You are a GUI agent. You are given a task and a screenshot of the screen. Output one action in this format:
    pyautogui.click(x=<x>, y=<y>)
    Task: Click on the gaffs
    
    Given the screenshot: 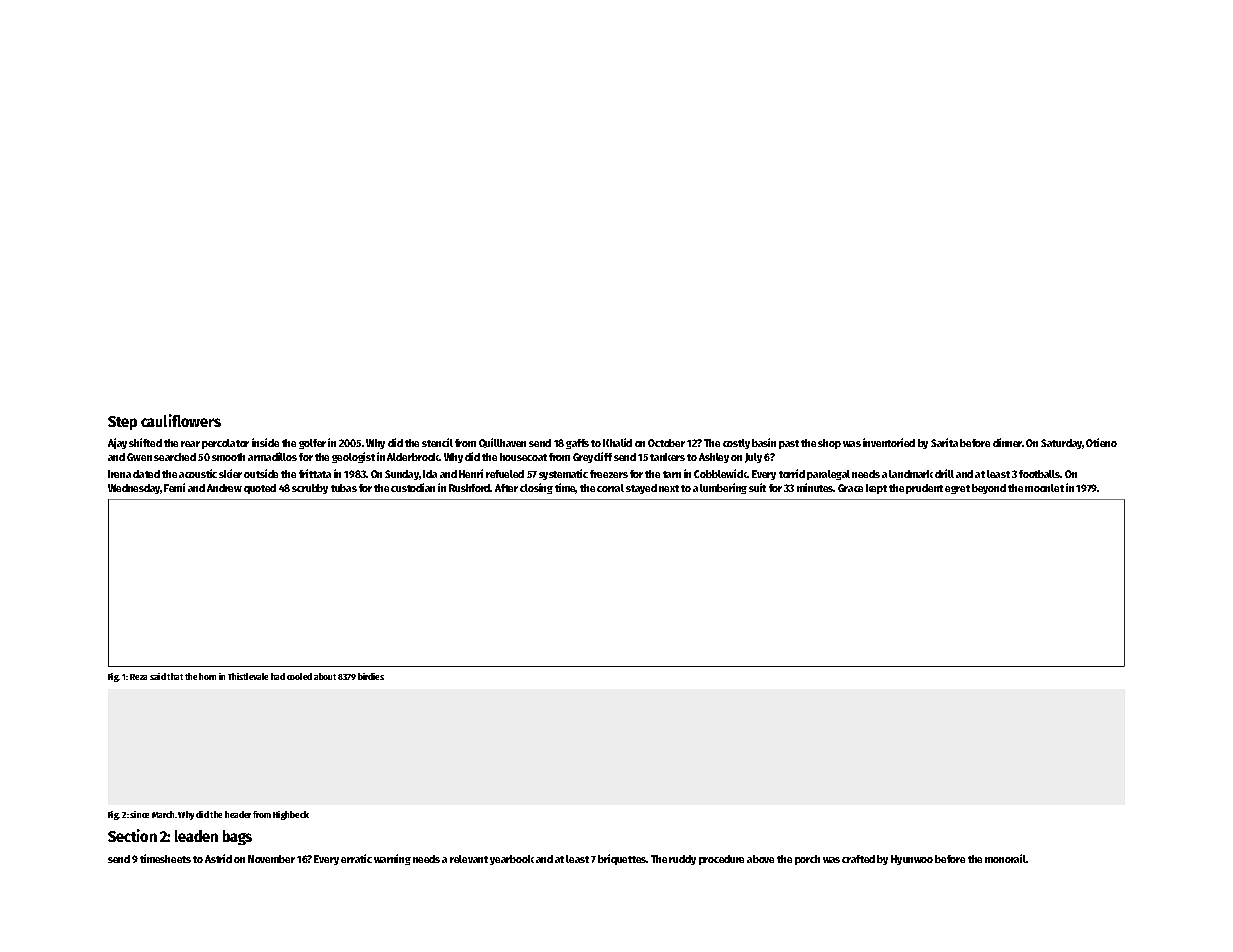 What is the action you would take?
    pyautogui.click(x=577, y=444)
